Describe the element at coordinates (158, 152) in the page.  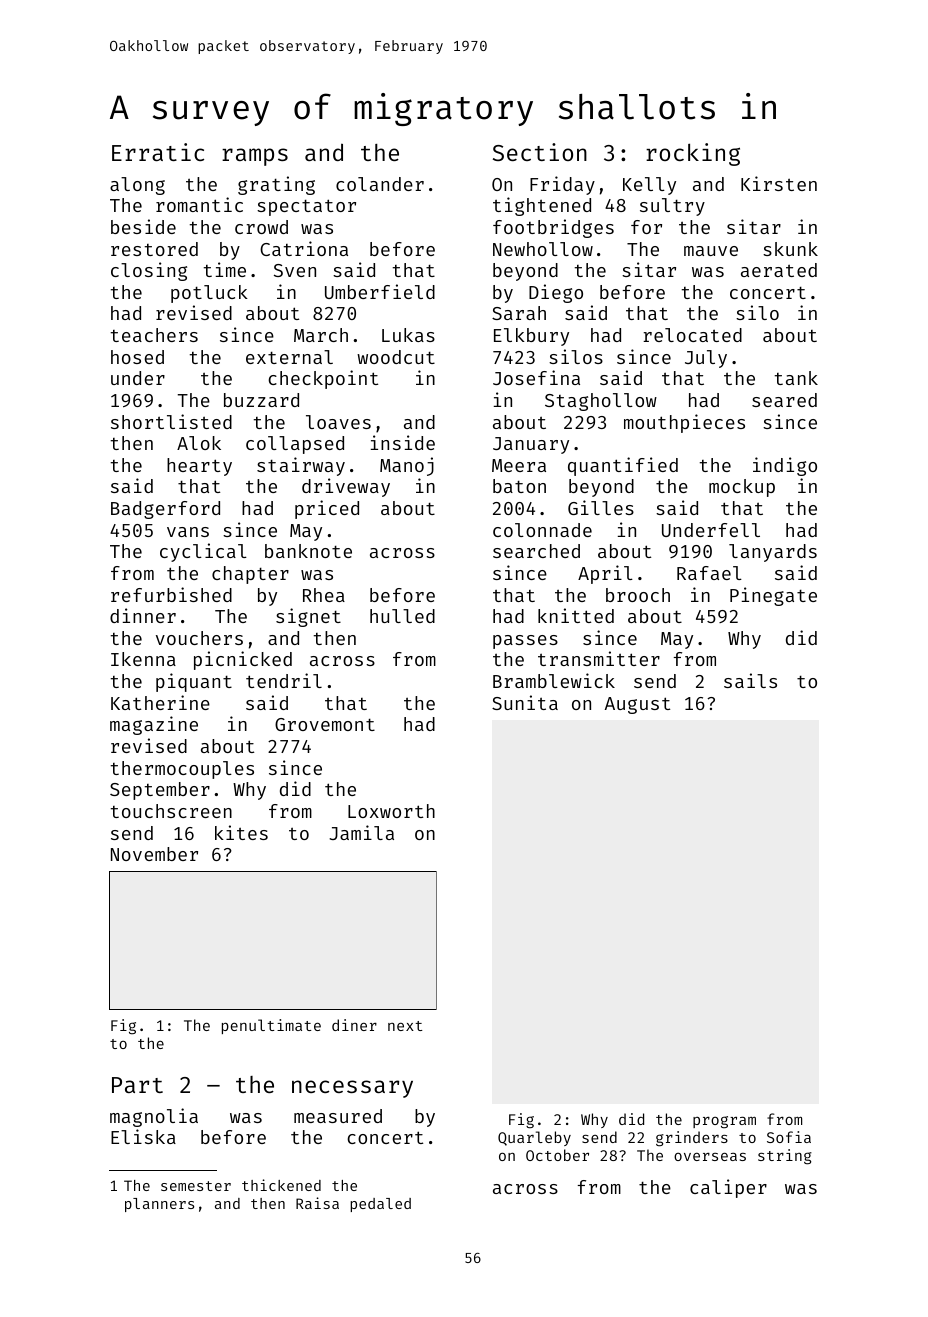
I see `Erratic` at that location.
